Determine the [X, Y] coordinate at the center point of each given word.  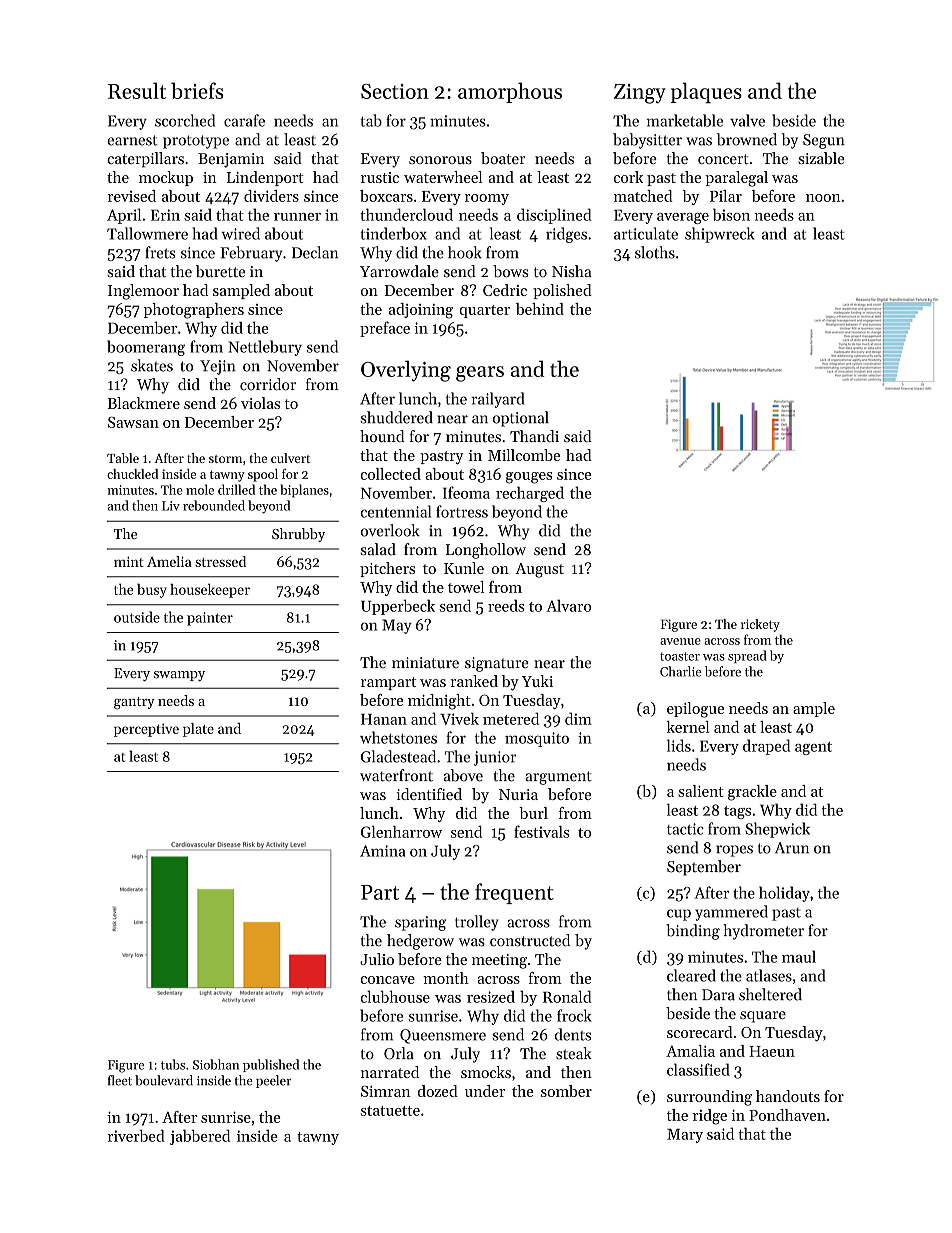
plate [198, 730]
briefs [197, 90]
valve [747, 120]
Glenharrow [401, 832]
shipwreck [720, 235]
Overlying [406, 371]
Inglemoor [143, 292]
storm [225, 459]
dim [578, 718]
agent [813, 748]
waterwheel [443, 177]
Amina [382, 851]
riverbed [136, 1135]
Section [395, 91]
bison [731, 214]
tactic [685, 829]
